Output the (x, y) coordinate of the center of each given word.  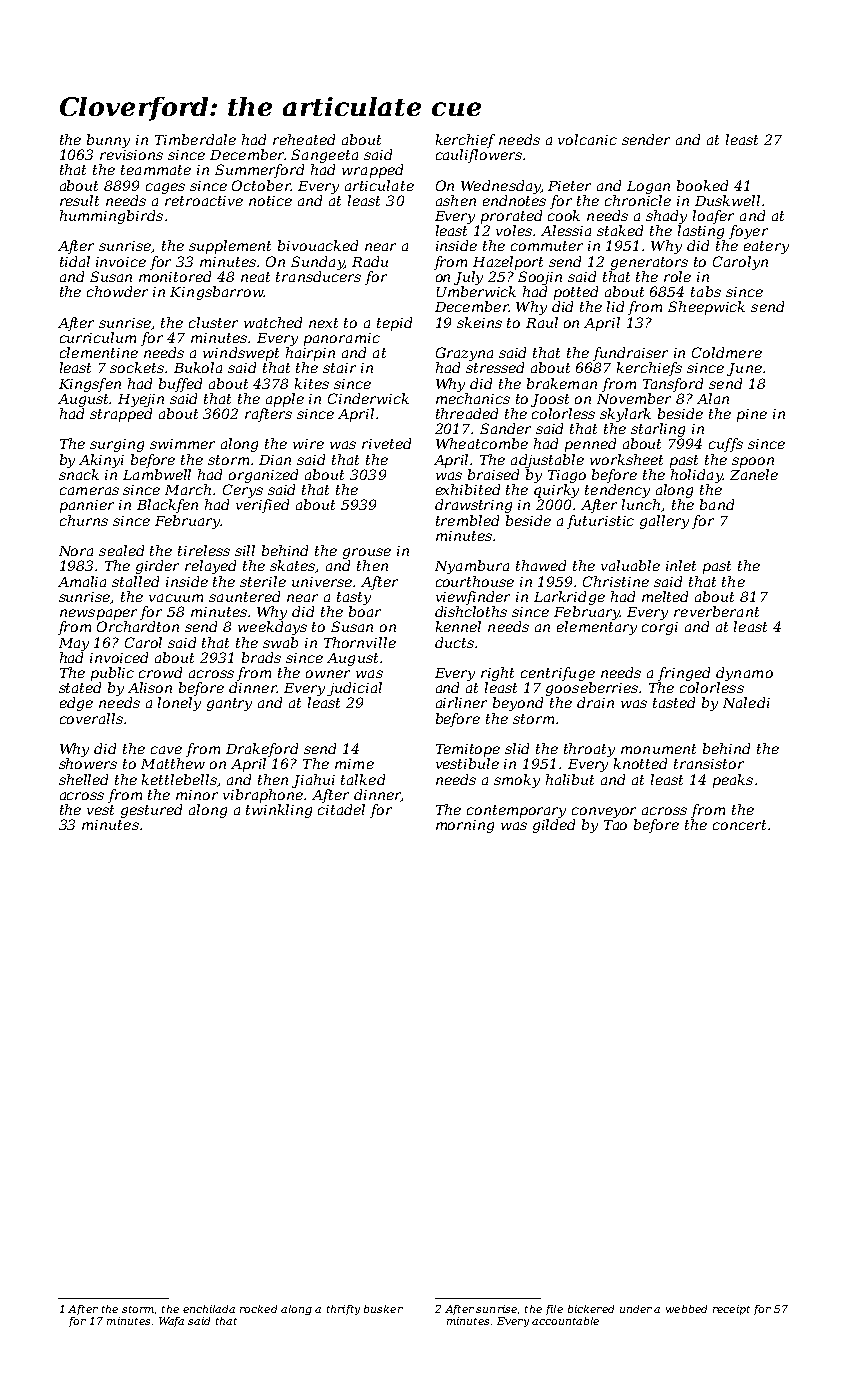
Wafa (171, 1322)
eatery (766, 247)
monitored (175, 276)
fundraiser (630, 354)
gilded (554, 826)
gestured (151, 811)
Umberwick (476, 291)
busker (383, 1309)
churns (84, 520)
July (468, 278)
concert (739, 825)
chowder (117, 291)
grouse (367, 553)
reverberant (716, 611)
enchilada (209, 1309)
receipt (731, 1310)
